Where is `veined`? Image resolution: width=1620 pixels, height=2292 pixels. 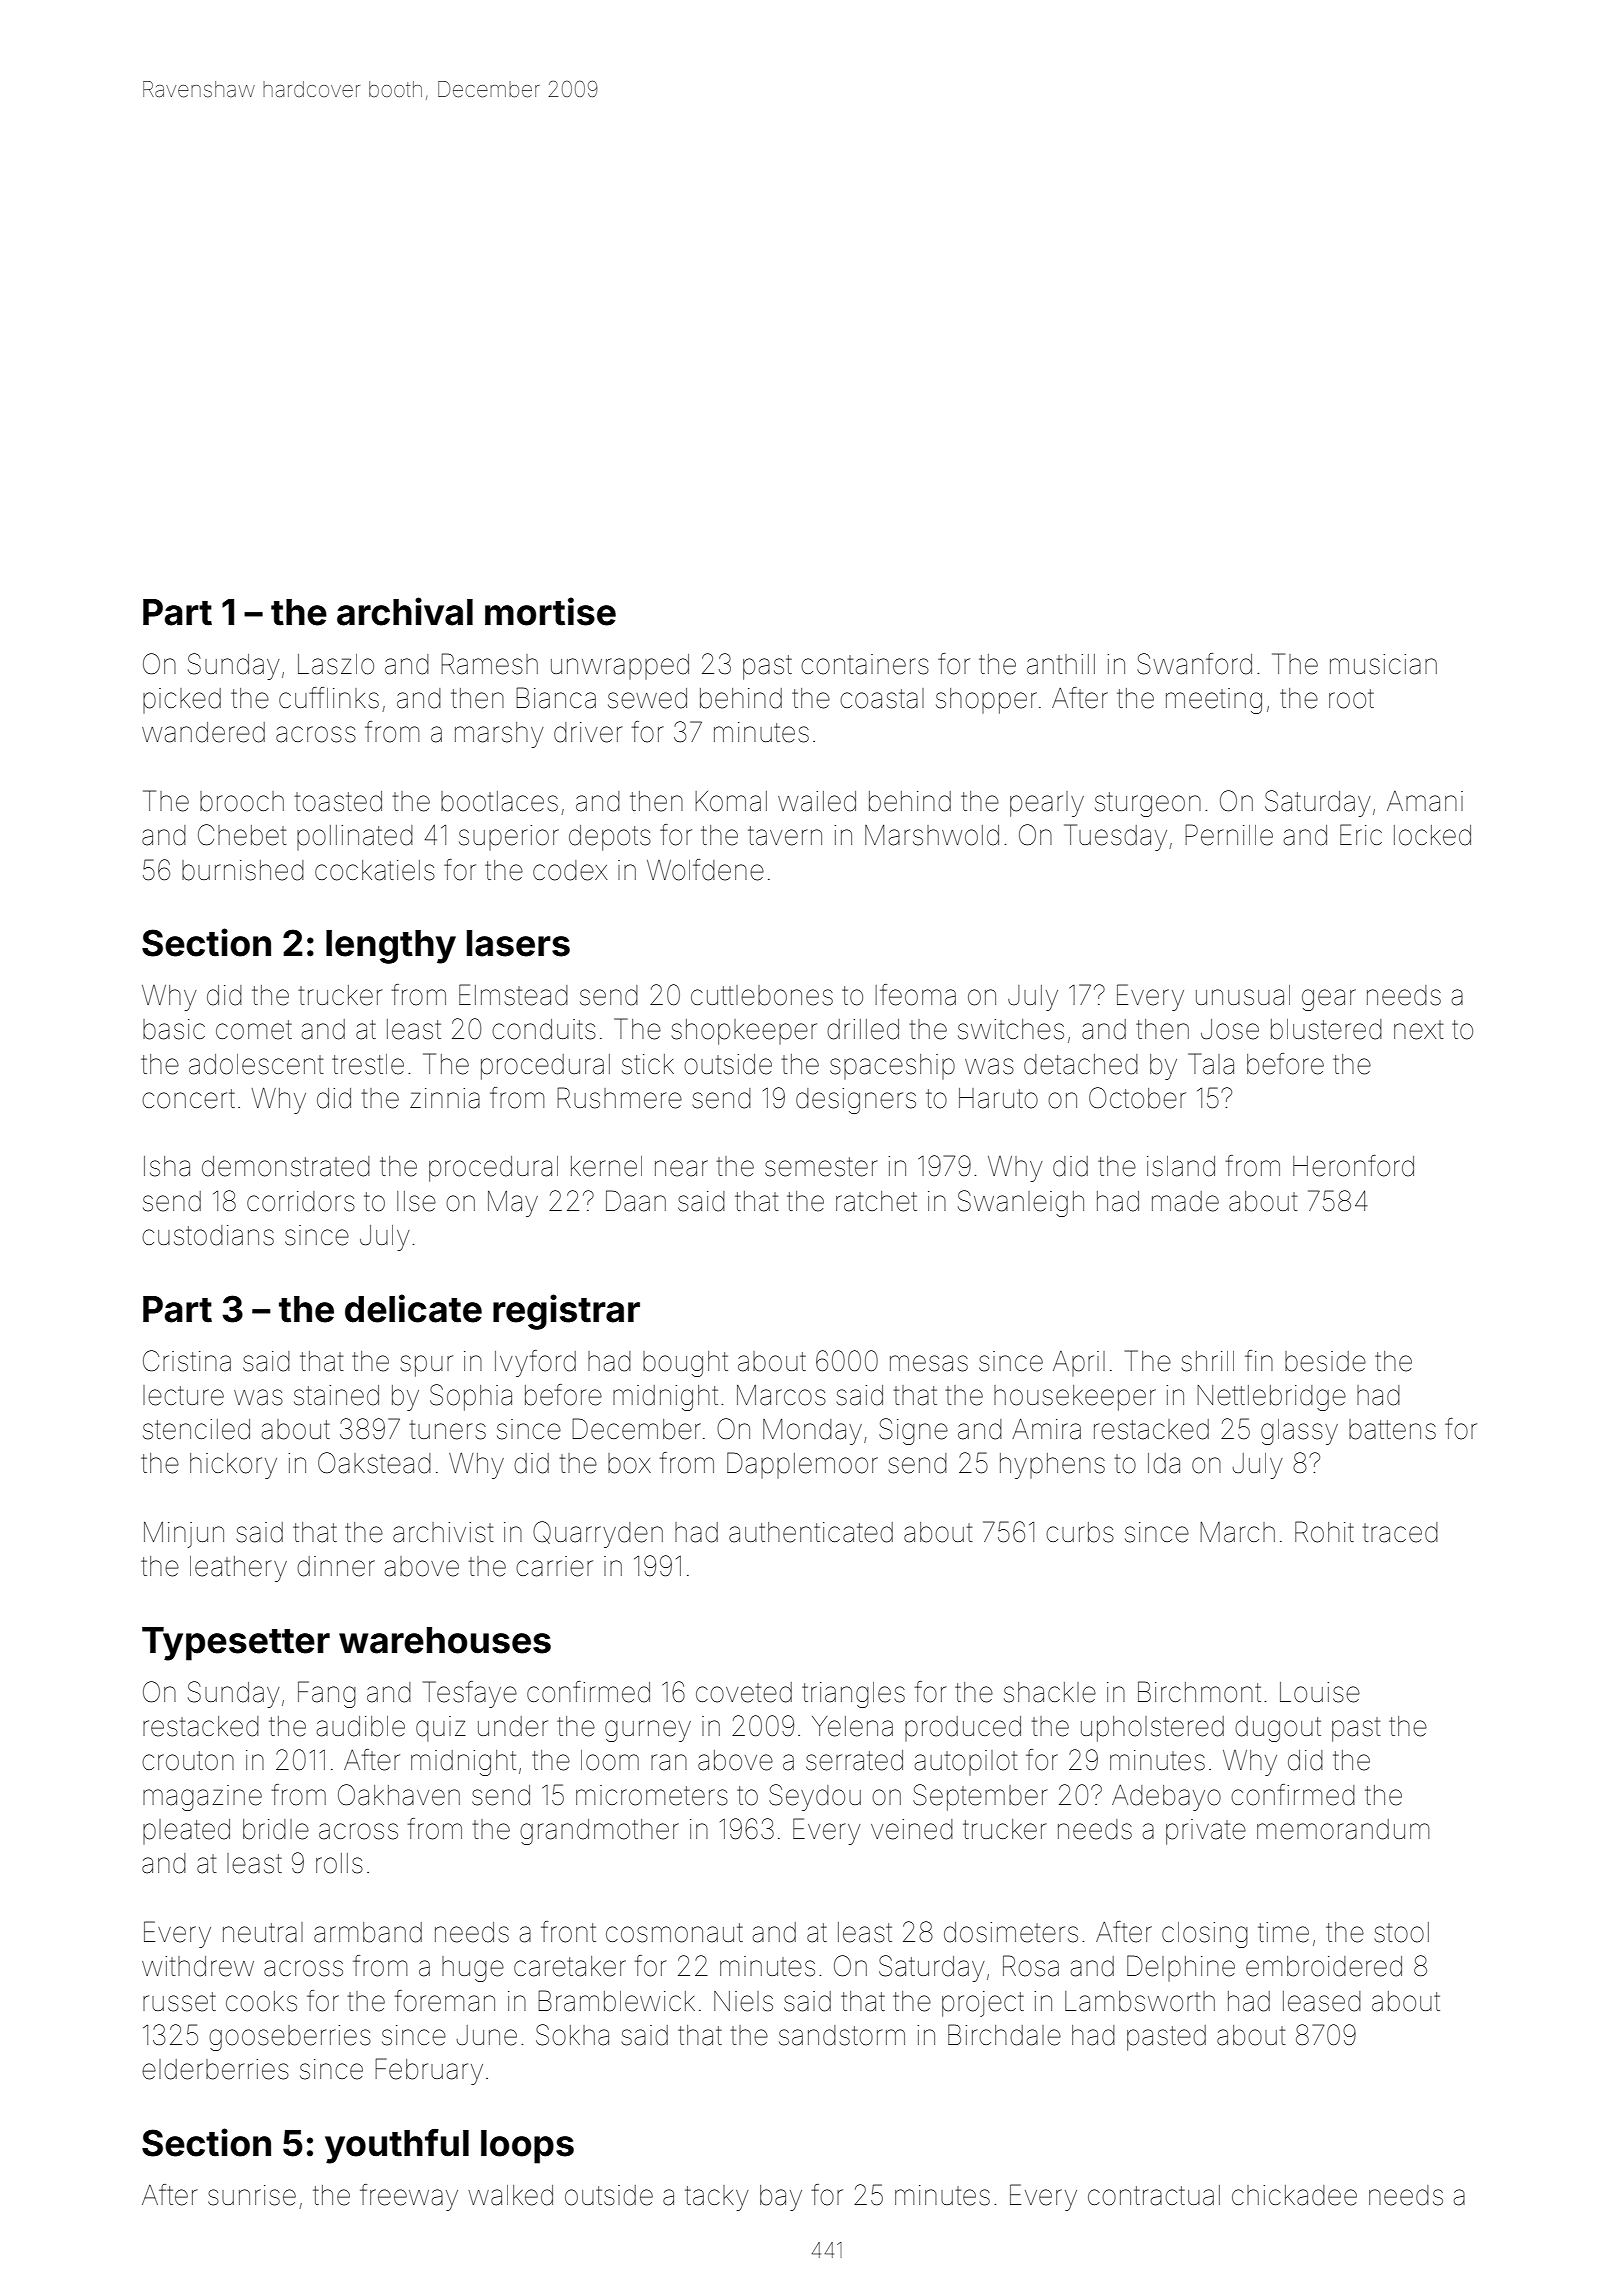
veined is located at coordinates (912, 1829).
